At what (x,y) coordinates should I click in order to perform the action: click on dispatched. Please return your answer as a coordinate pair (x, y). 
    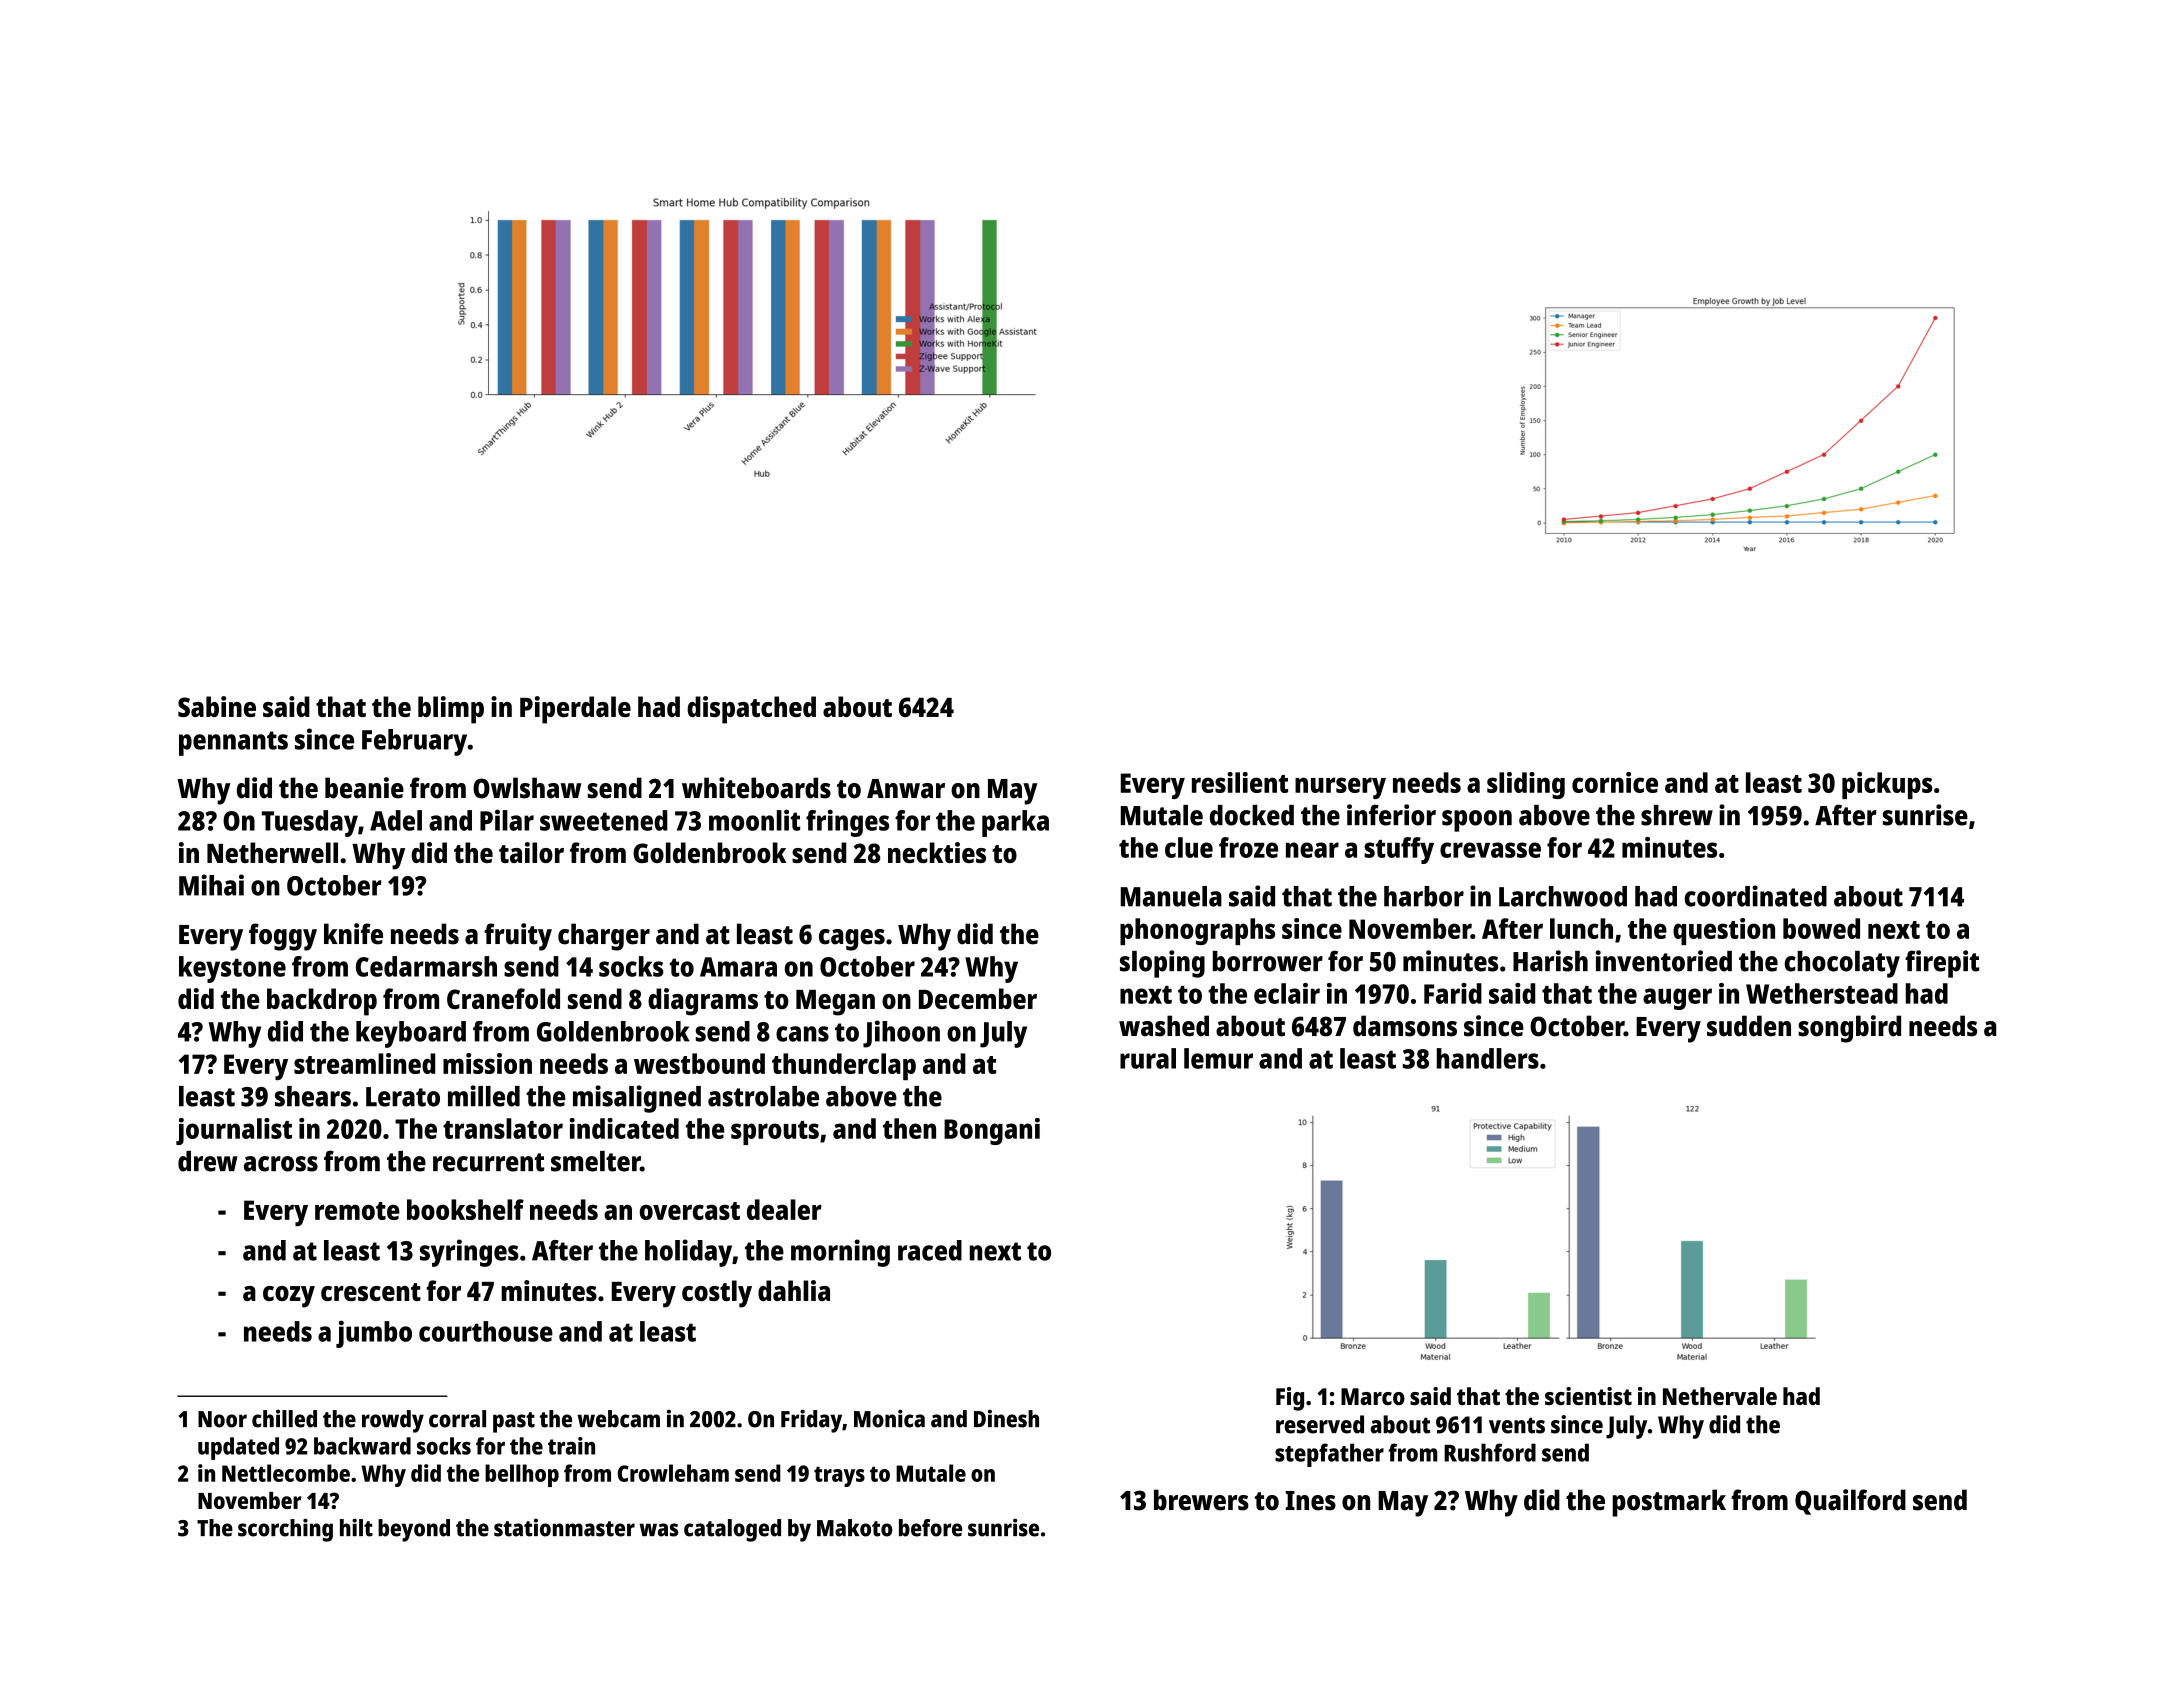
    Looking at the image, I should click on (751, 710).
